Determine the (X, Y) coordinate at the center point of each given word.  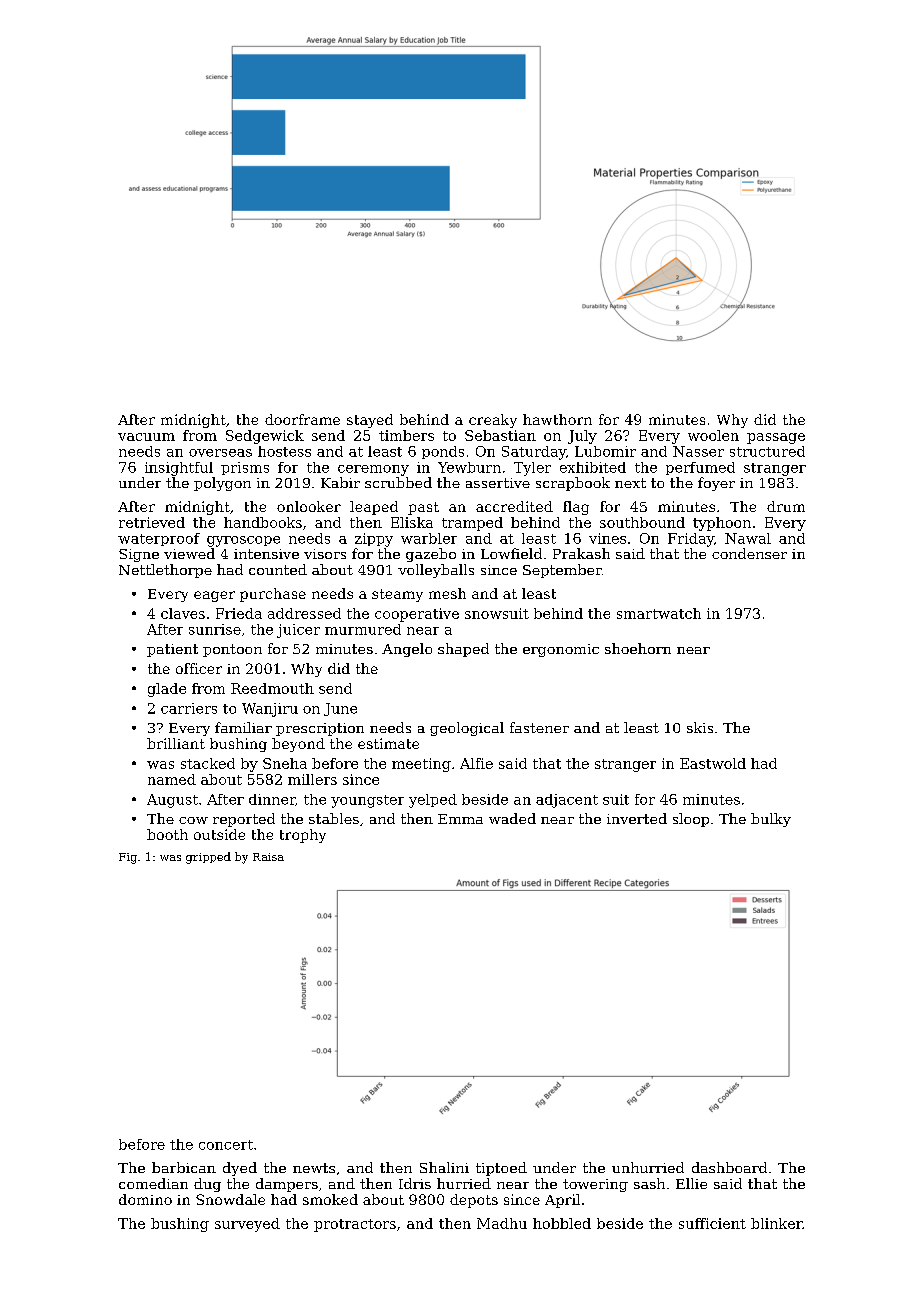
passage (776, 438)
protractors (355, 1225)
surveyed (247, 1225)
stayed (370, 421)
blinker (777, 1223)
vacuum (146, 437)
